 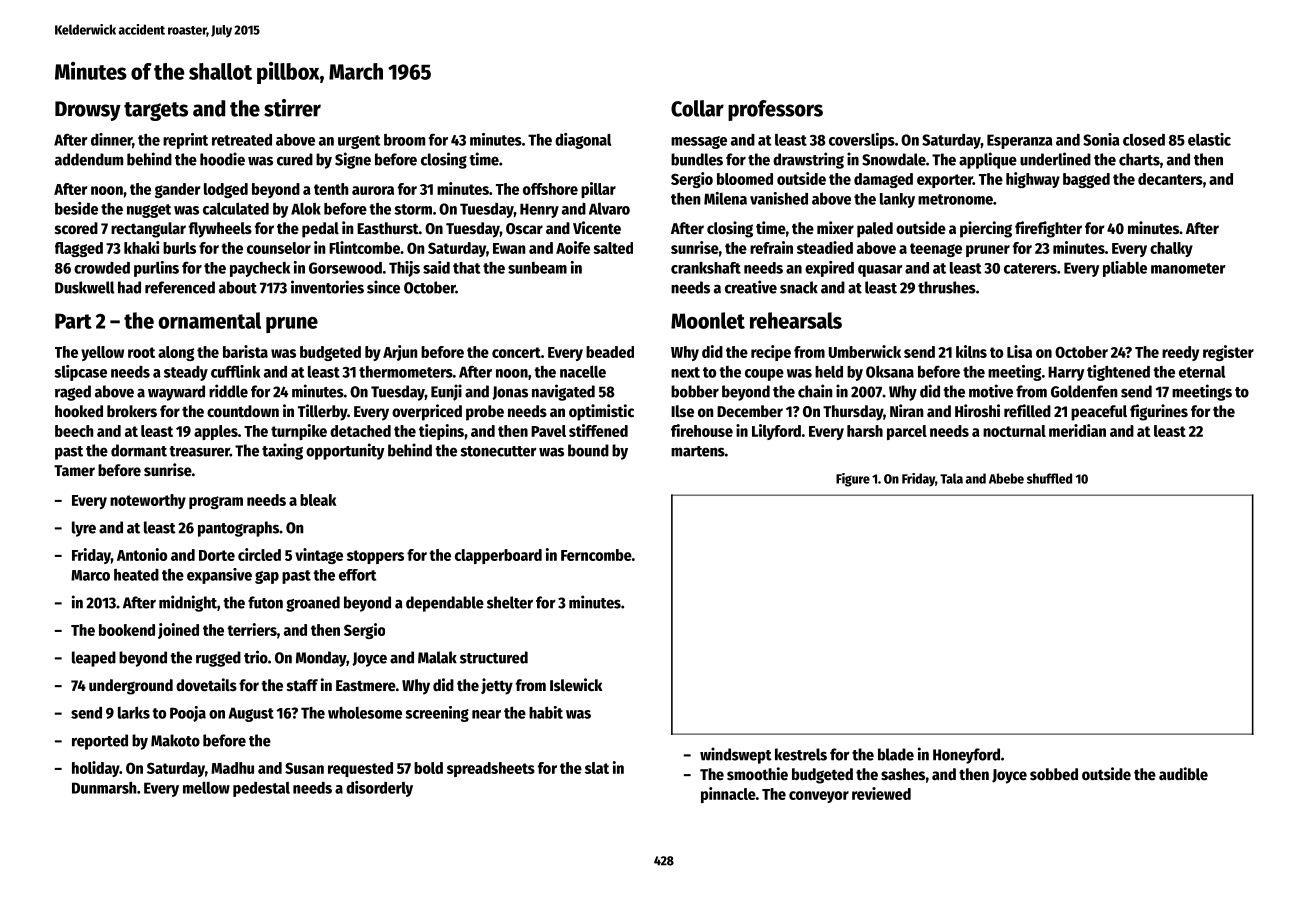 I want to click on Figure, so click(x=853, y=480).
